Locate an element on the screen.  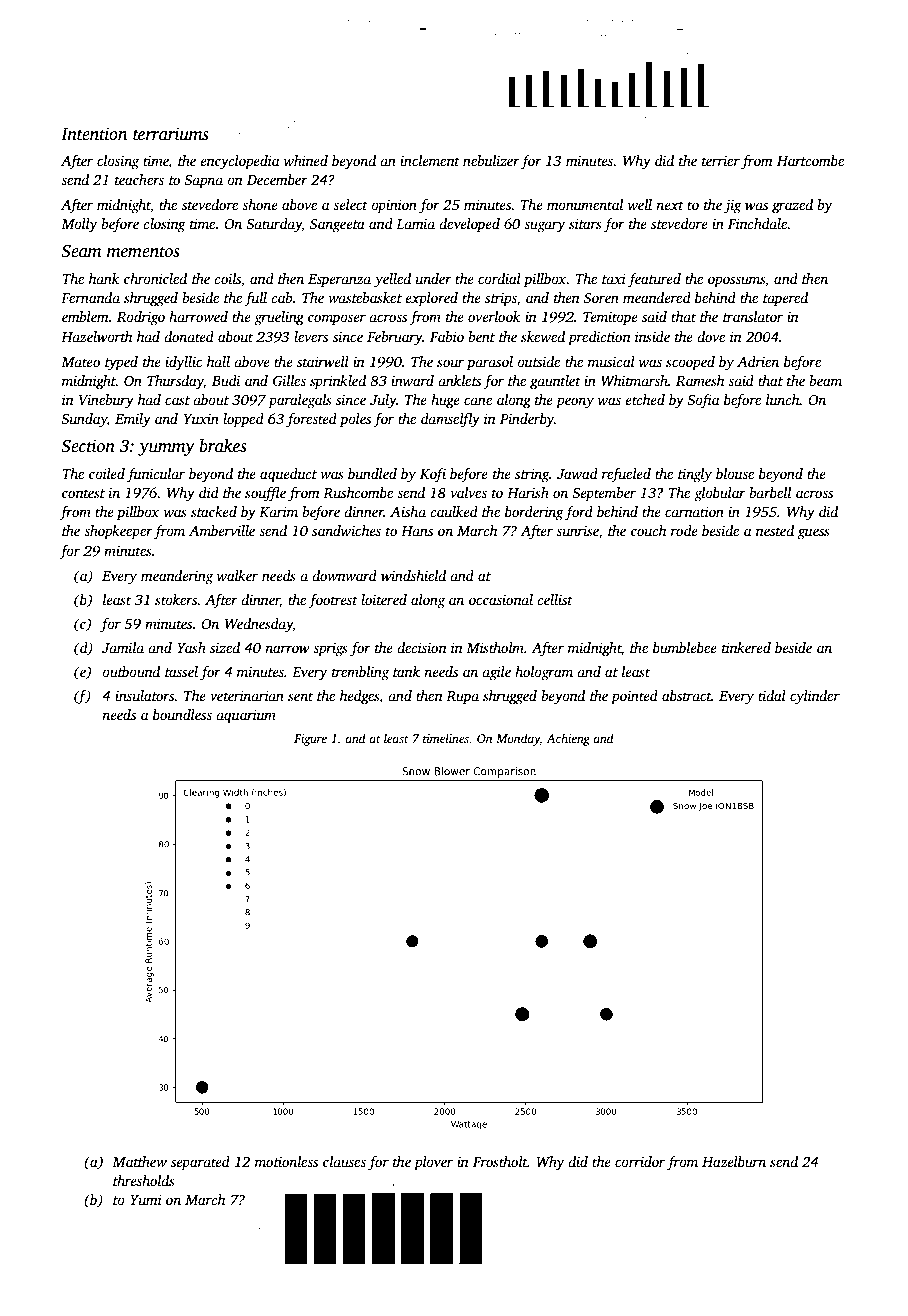
inclement is located at coordinates (430, 160).
